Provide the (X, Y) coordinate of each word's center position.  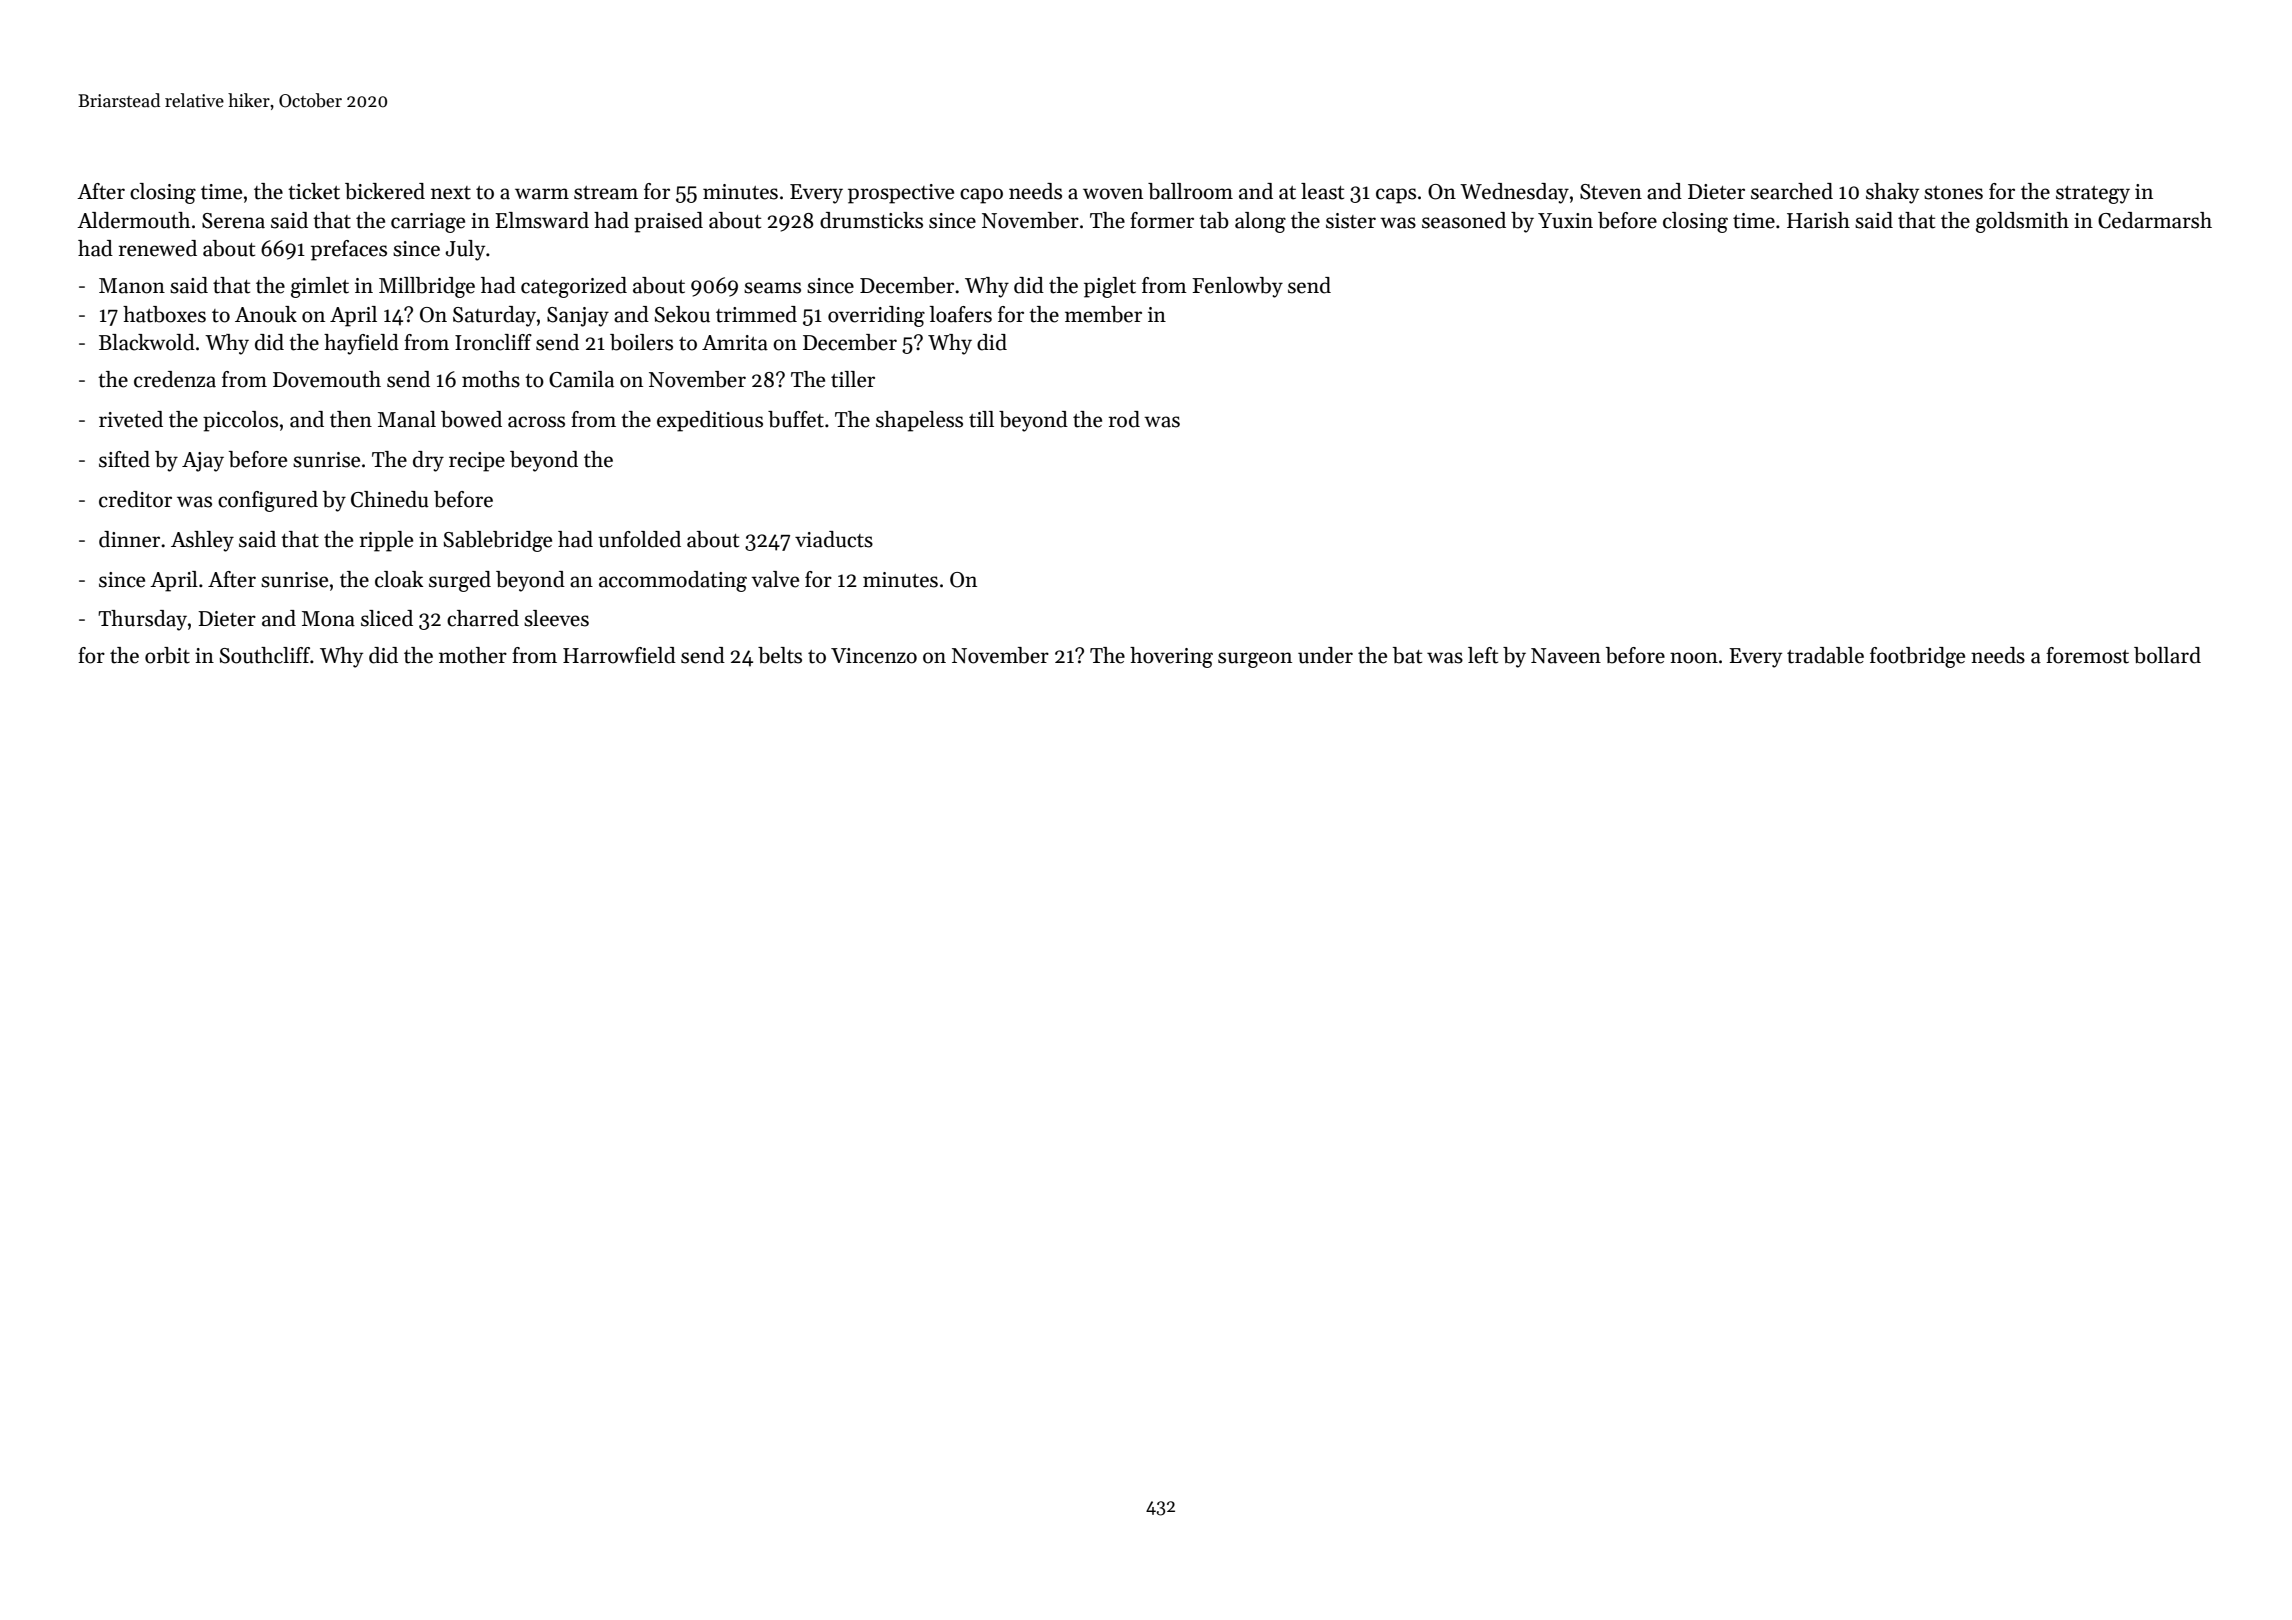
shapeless (919, 421)
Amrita (735, 343)
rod (1124, 419)
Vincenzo (874, 656)
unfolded (639, 539)
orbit (167, 655)
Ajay (203, 462)
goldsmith (2022, 222)
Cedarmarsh (2155, 220)
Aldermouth (133, 220)
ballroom (1190, 191)
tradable (1825, 655)
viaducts (834, 539)
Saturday (494, 316)
